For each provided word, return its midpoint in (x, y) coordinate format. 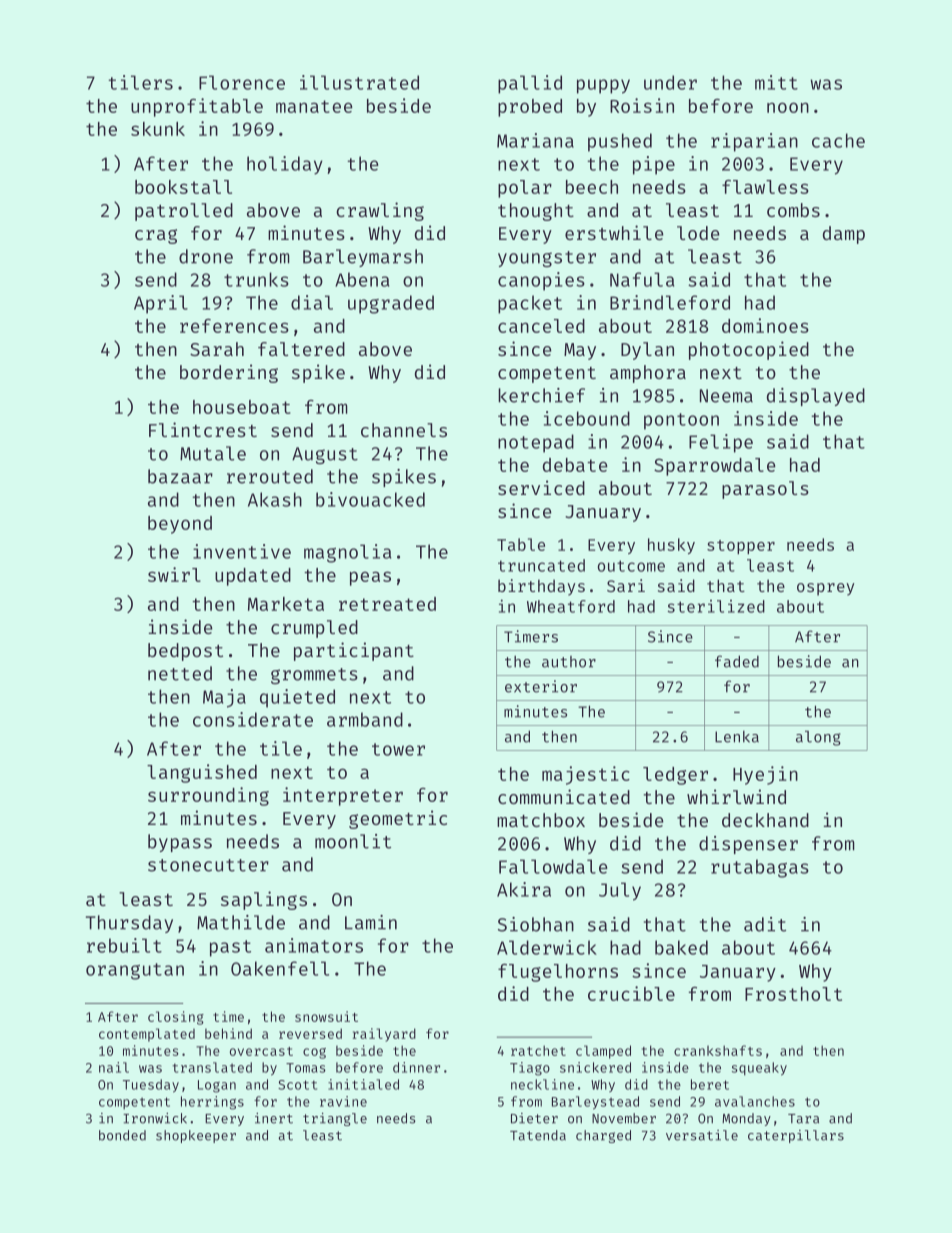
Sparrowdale (715, 467)
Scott (297, 1085)
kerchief (541, 395)
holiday (285, 165)
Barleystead (595, 1103)
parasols (765, 490)
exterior (541, 686)
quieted (297, 698)
